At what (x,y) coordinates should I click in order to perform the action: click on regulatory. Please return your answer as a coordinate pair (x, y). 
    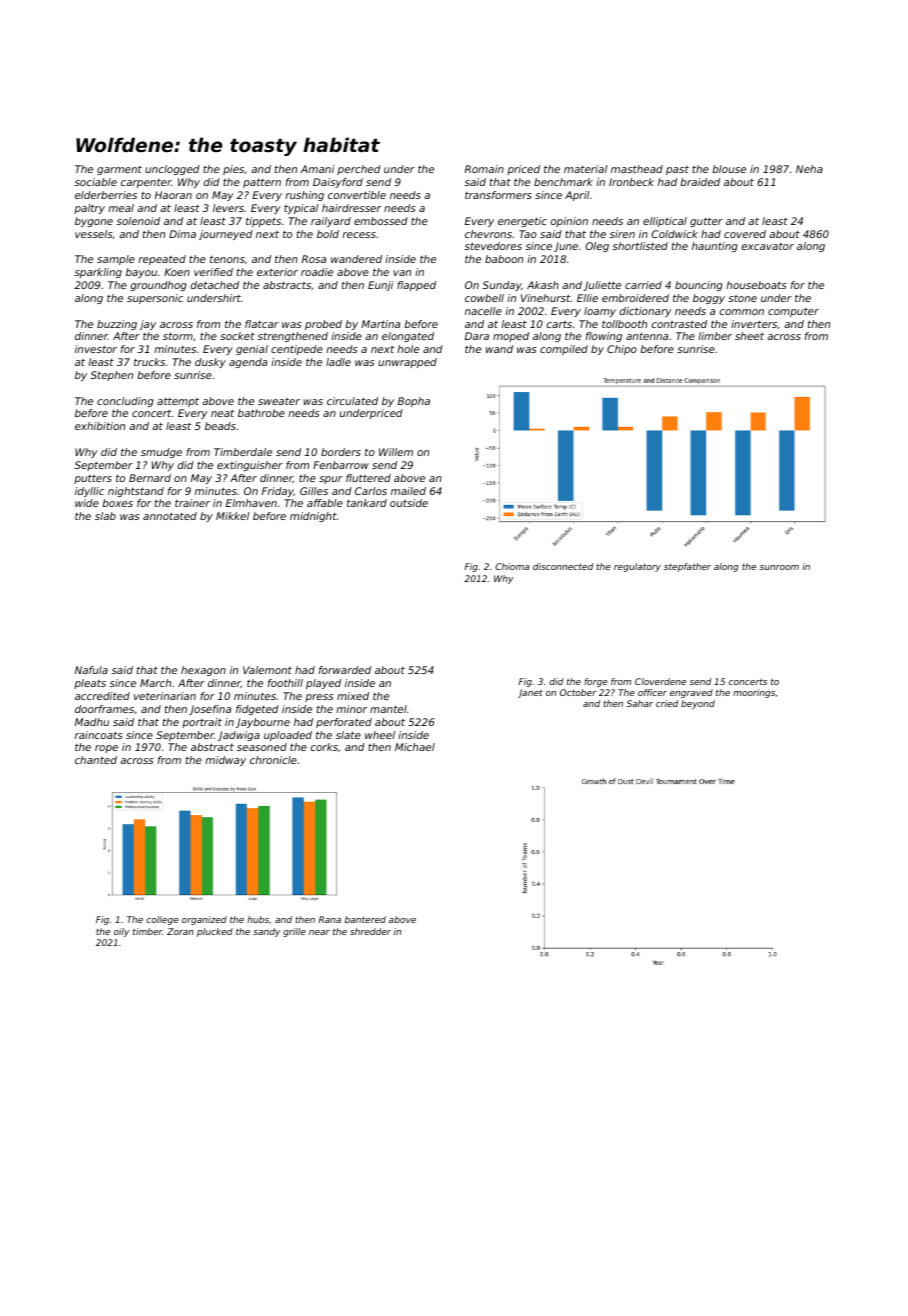
    Looking at the image, I should click on (637, 567).
